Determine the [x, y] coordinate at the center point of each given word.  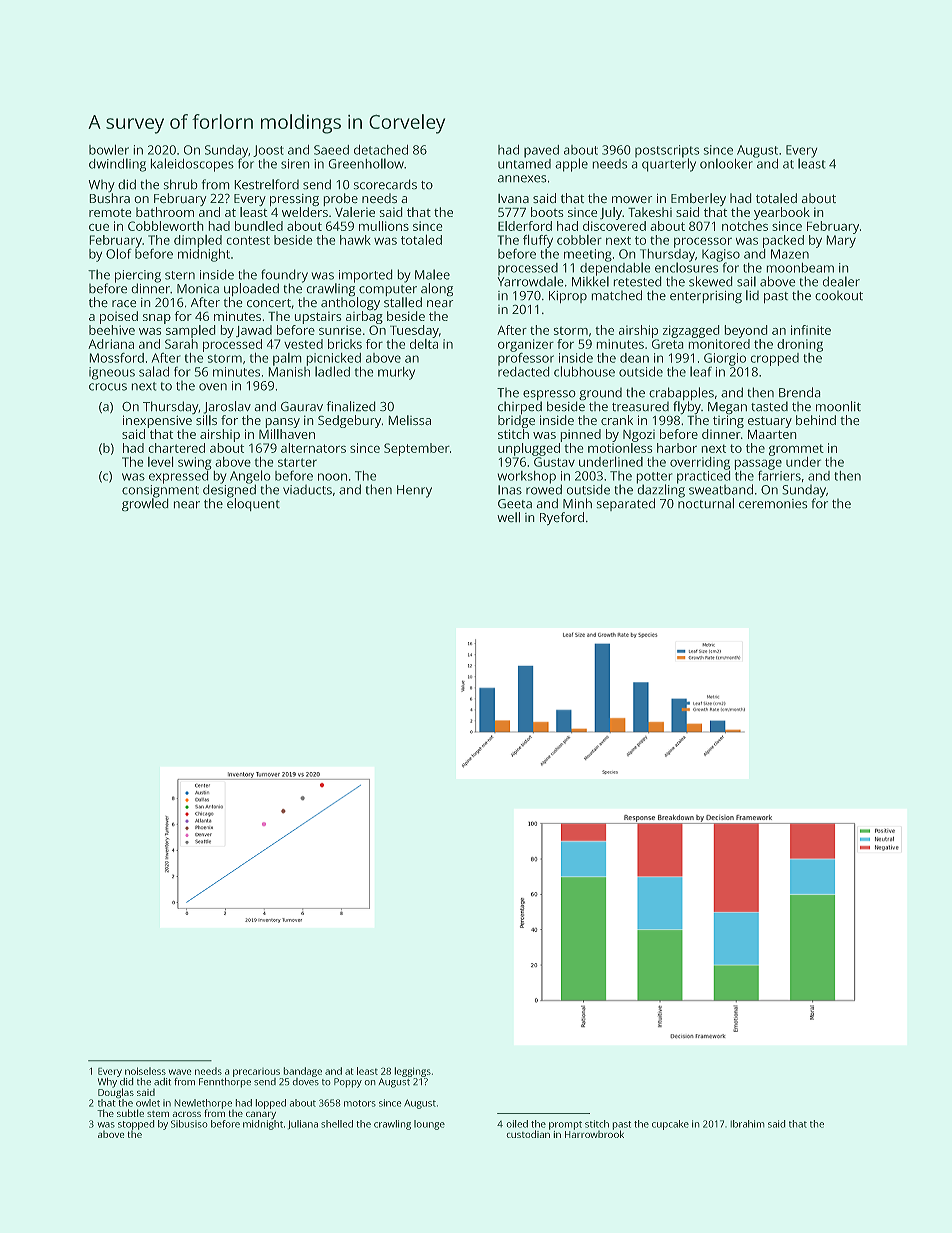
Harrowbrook [594, 1134]
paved [541, 151]
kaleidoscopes [192, 165]
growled [145, 505]
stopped [136, 1125]
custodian [528, 1134]
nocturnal [706, 503]
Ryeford [562, 519]
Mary [841, 241]
